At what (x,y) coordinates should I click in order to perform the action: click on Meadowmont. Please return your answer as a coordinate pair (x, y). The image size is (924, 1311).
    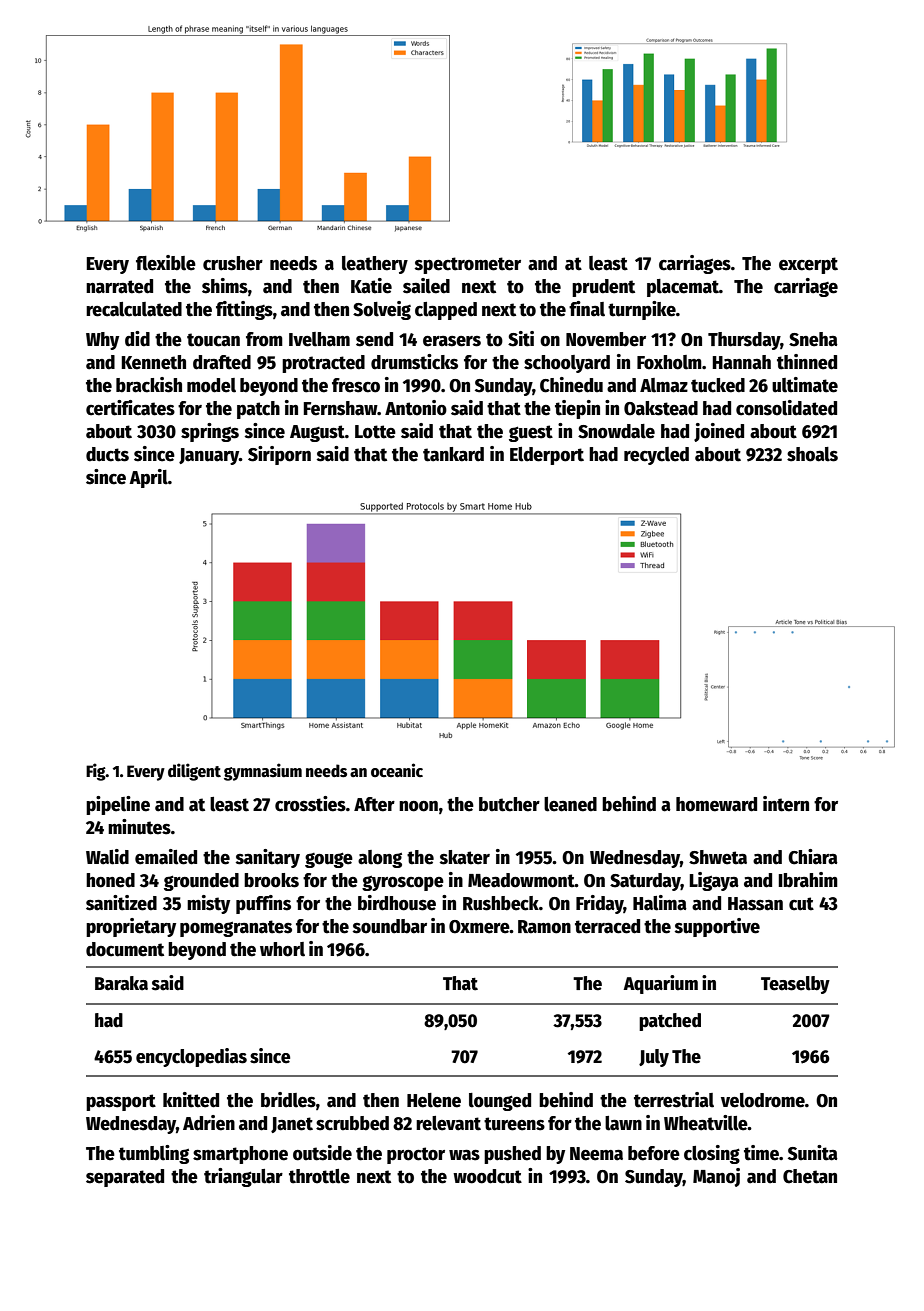
    Looking at the image, I should click on (521, 880).
